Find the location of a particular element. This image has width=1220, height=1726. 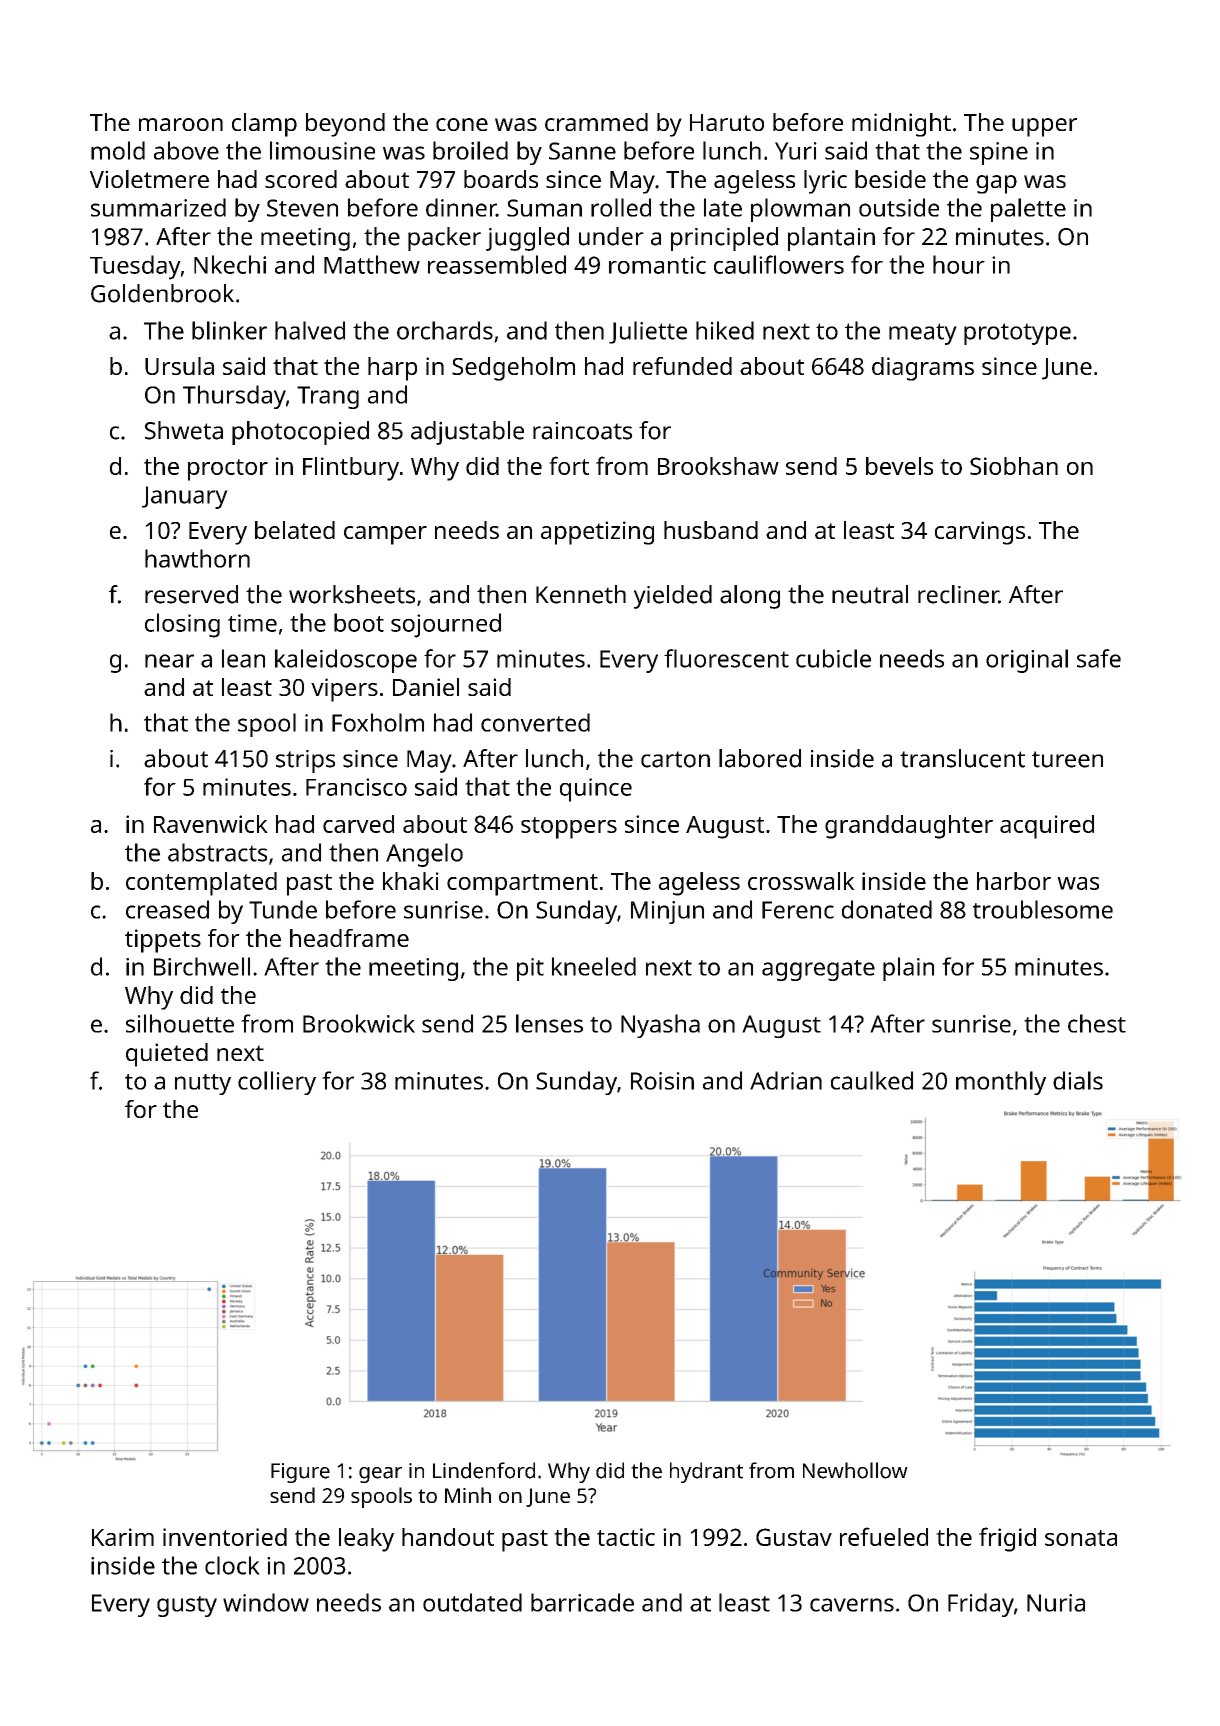

quieted is located at coordinates (167, 1055).
